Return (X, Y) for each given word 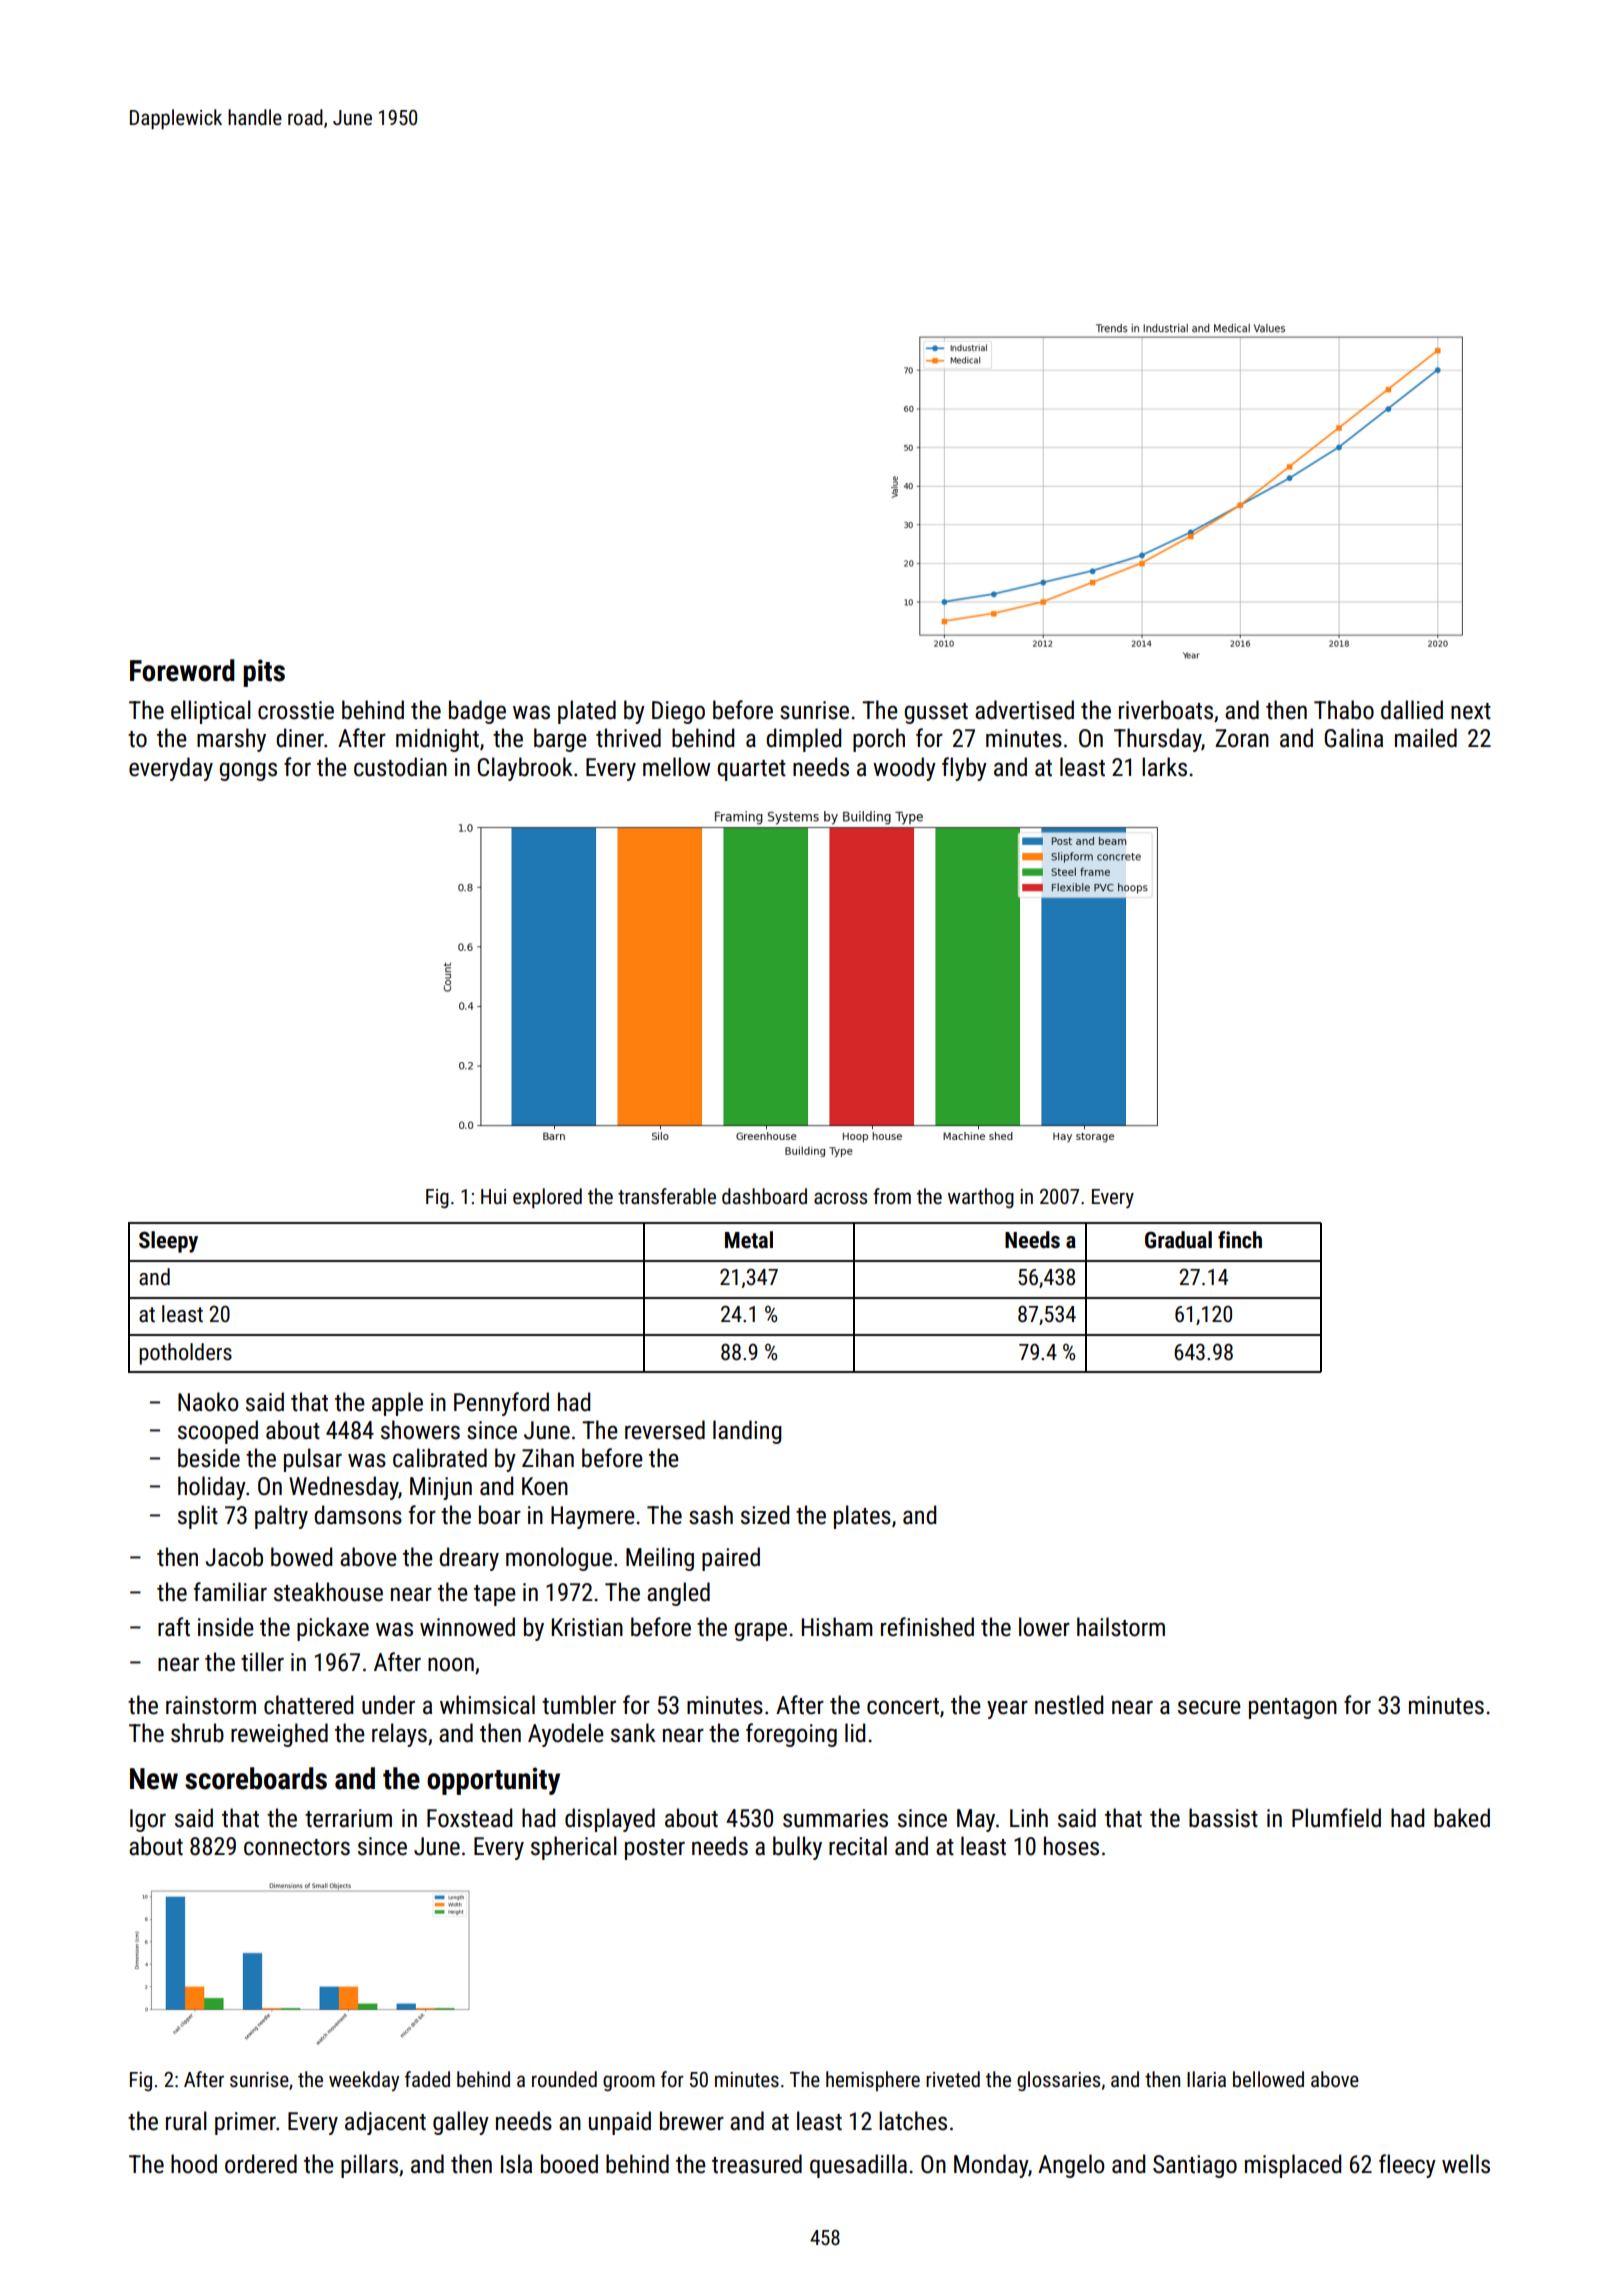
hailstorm (1121, 1627)
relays (399, 1735)
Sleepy (168, 1242)
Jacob (234, 1557)
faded (427, 2079)
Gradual (1178, 1240)
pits (264, 673)
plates (862, 1517)
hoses (1071, 1846)
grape (760, 1631)
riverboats (1166, 710)
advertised (1024, 710)
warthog (981, 1198)
